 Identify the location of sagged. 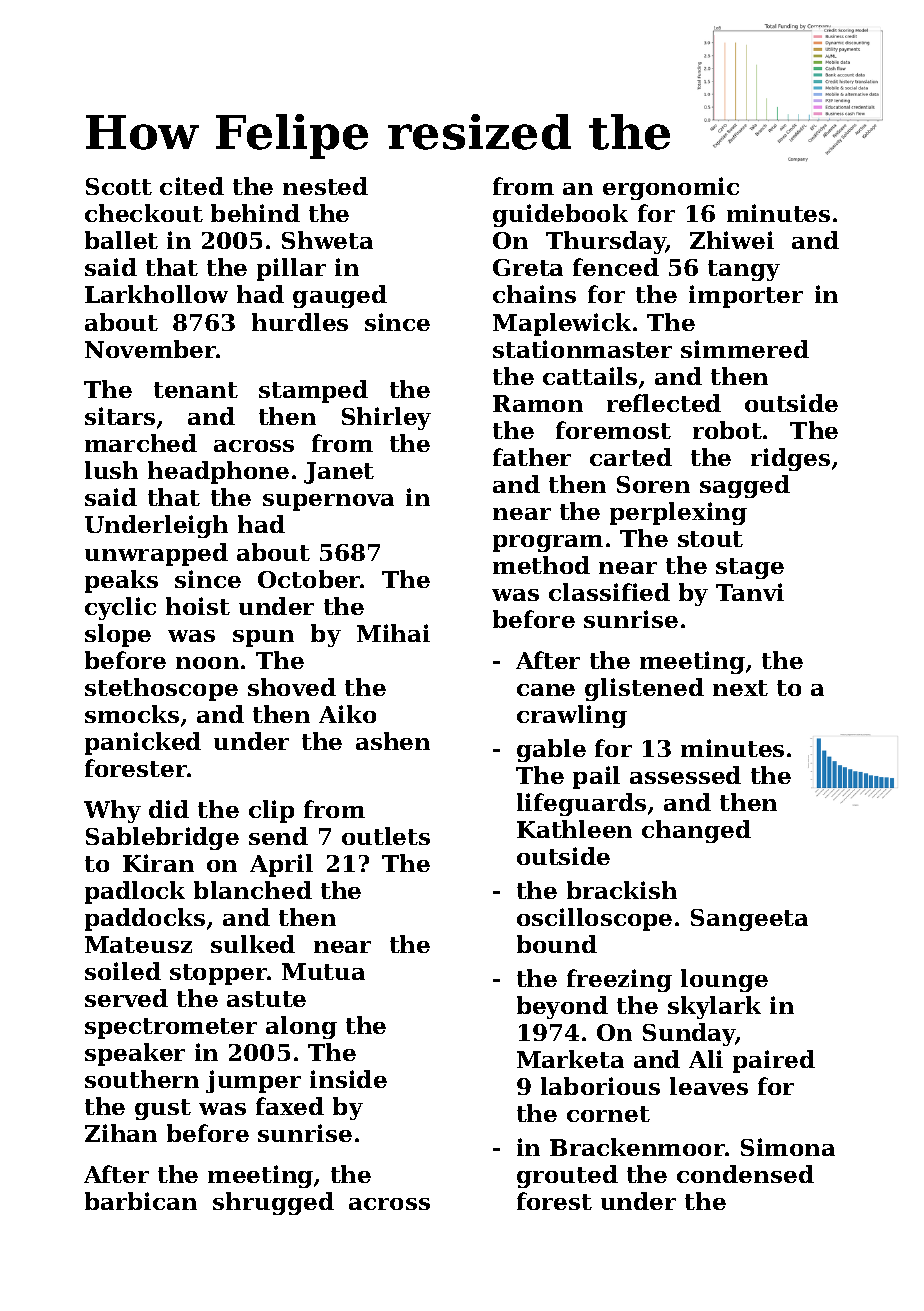
(745, 486).
